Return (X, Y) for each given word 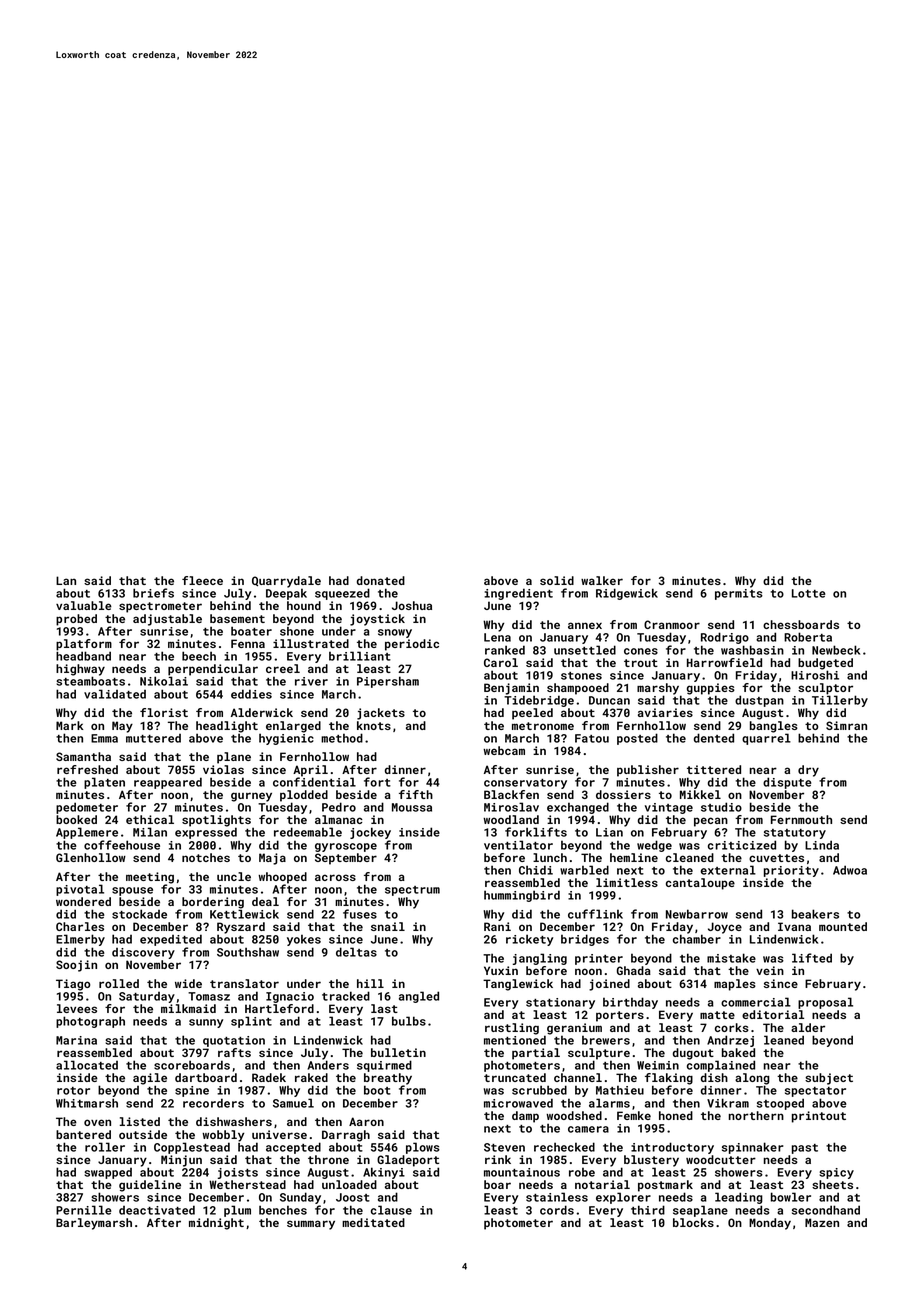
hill (370, 983)
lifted (812, 958)
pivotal (80, 890)
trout (641, 663)
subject (829, 1079)
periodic (412, 645)
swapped (108, 1173)
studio (721, 807)
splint (251, 1022)
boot (377, 1090)
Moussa (412, 807)
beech (199, 656)
